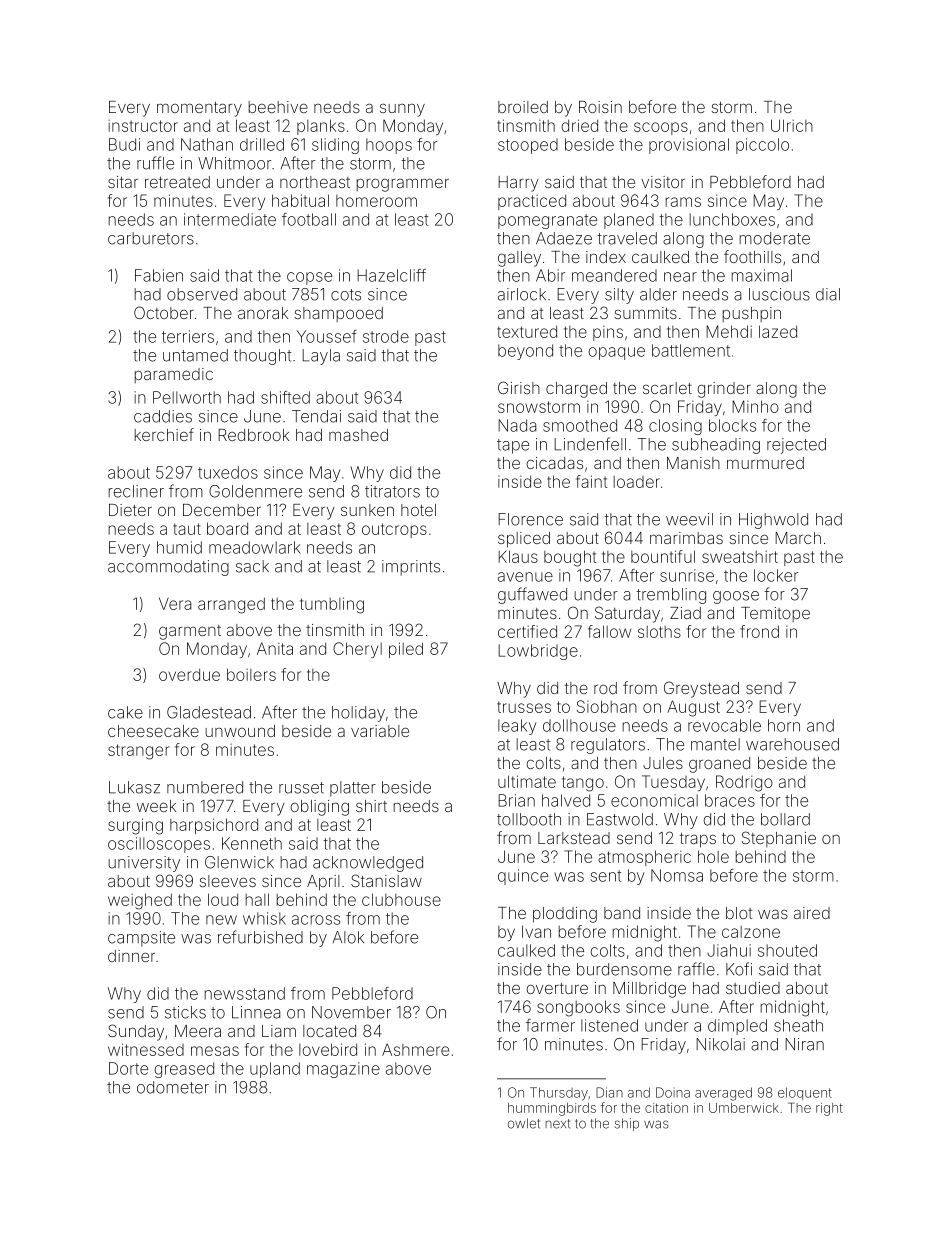 This image has height=1233, width=952. Describe the element at coordinates (523, 107) in the image. I see `broiled` at that location.
